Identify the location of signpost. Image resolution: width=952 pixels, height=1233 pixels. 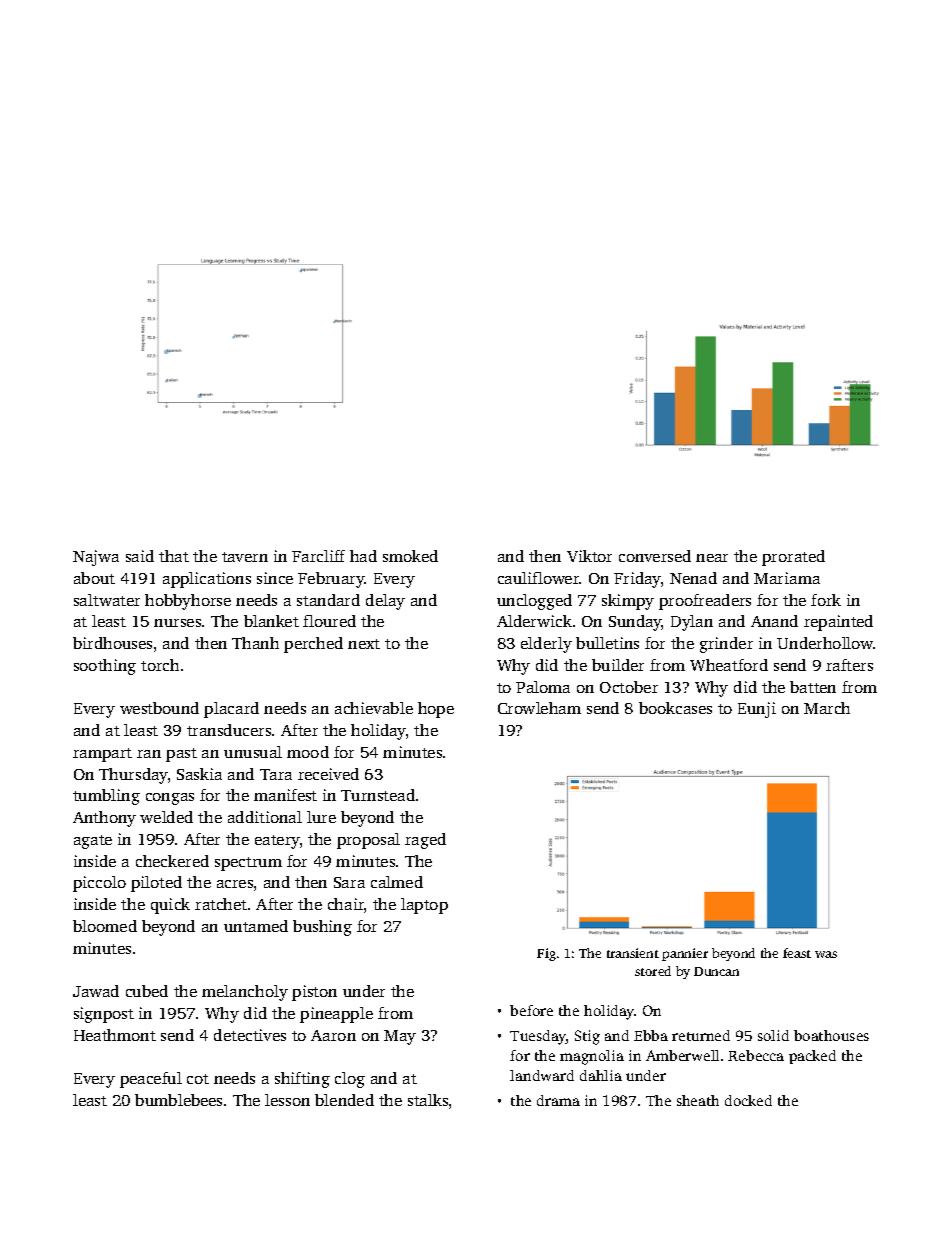
(104, 1015).
